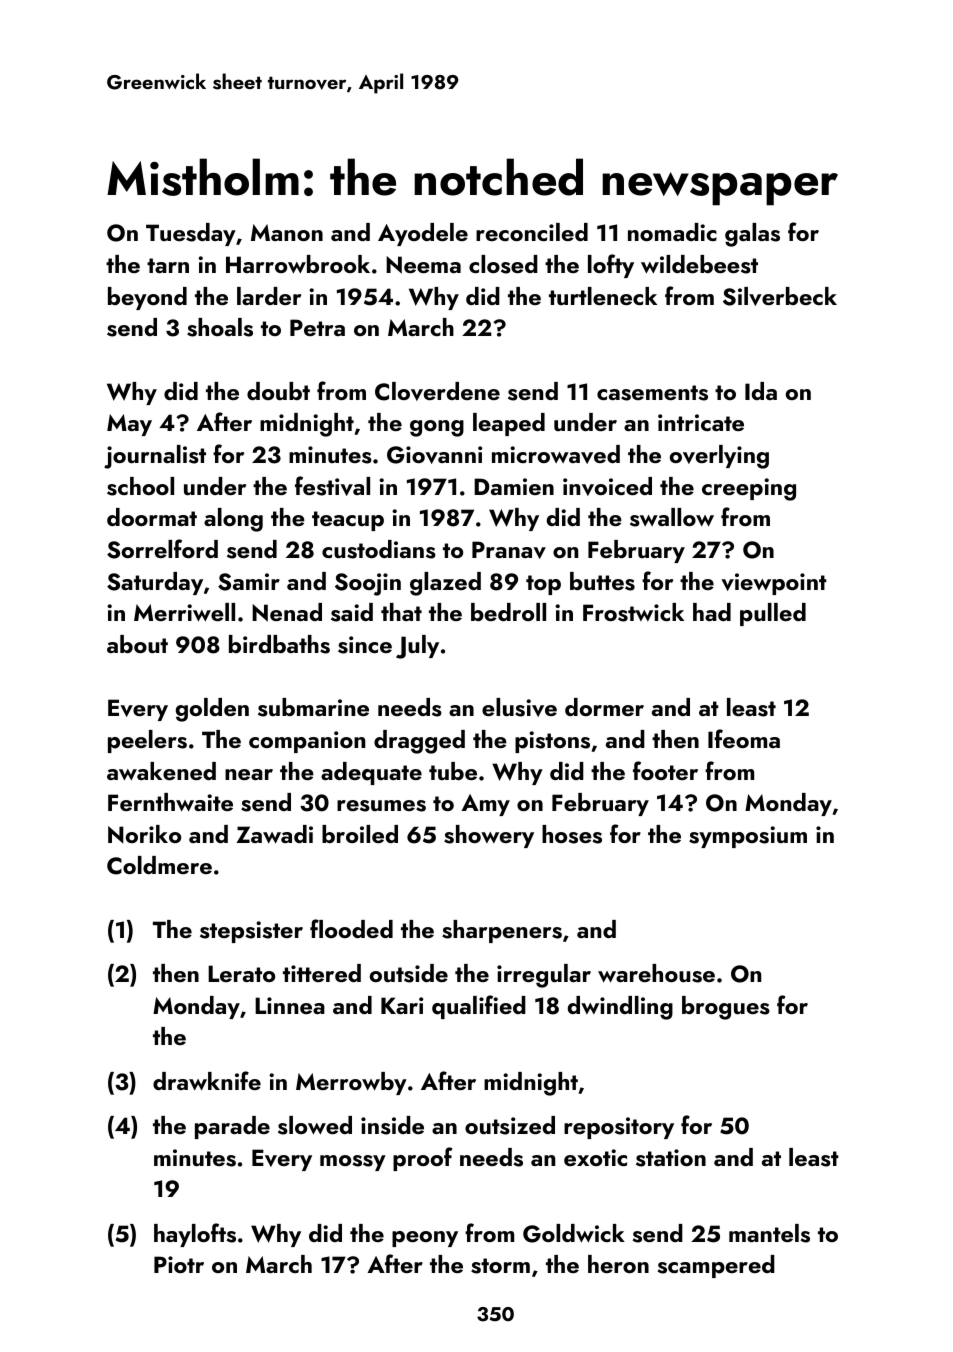  I want to click on Neema, so click(423, 265).
